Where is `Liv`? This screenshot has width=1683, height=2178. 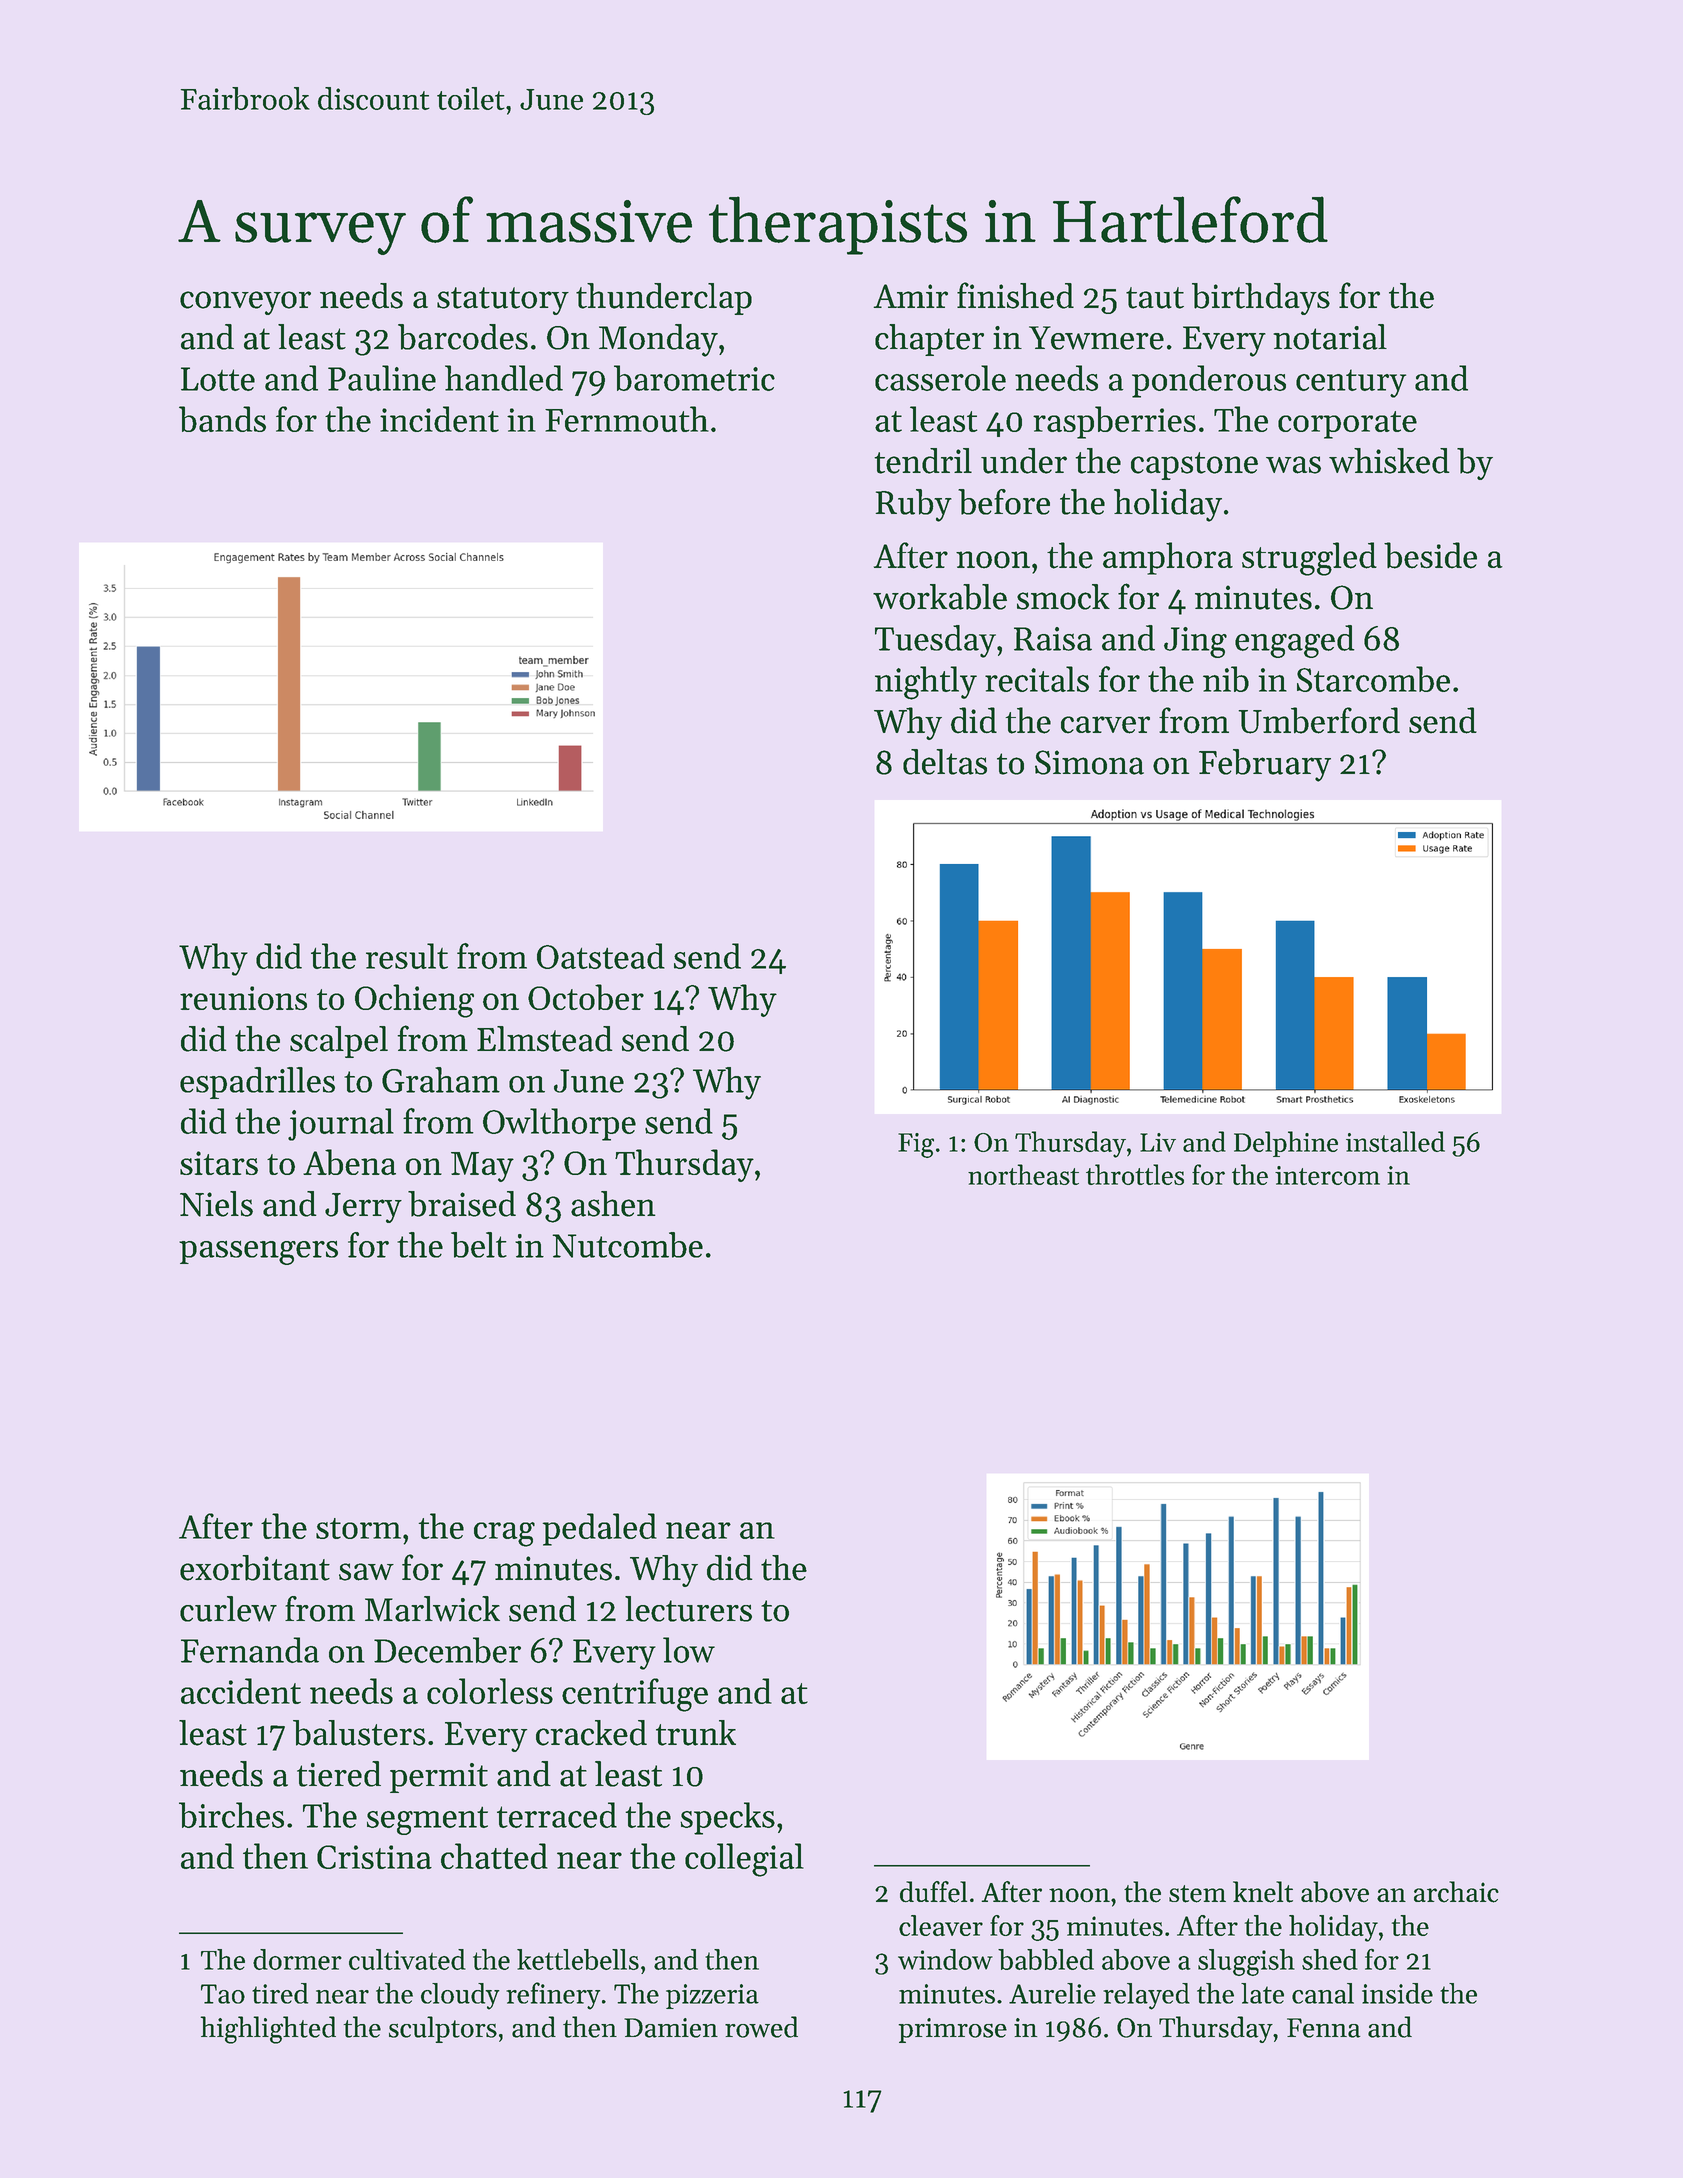 Liv is located at coordinates (1158, 1142).
